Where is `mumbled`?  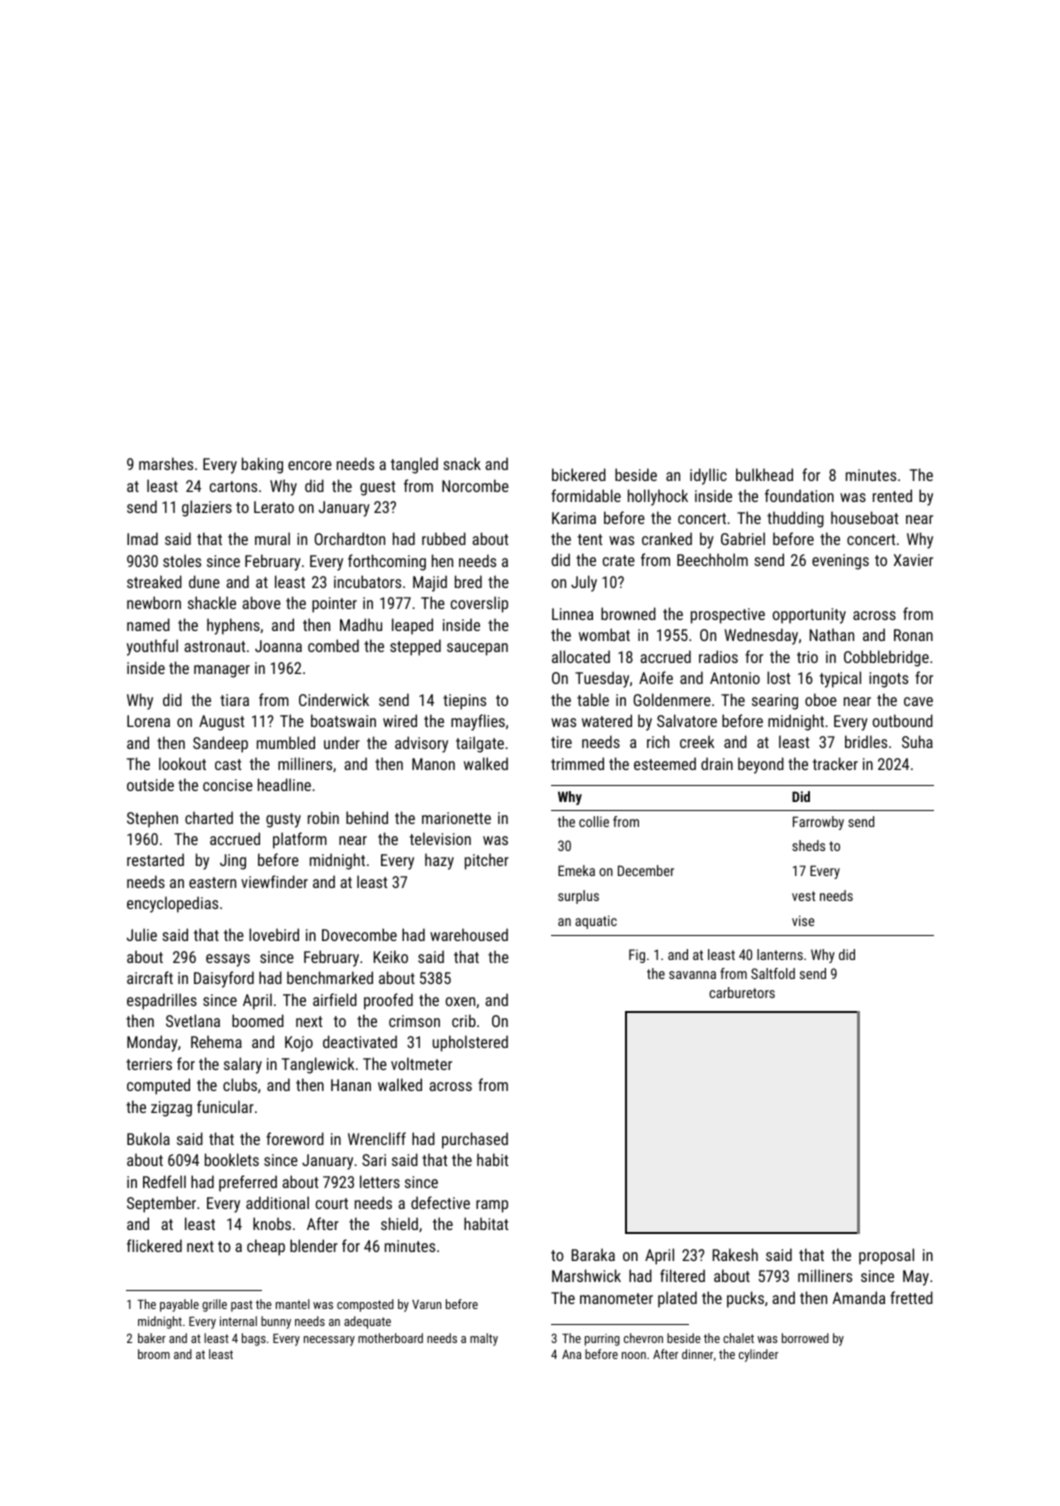
mumbled is located at coordinates (286, 742).
